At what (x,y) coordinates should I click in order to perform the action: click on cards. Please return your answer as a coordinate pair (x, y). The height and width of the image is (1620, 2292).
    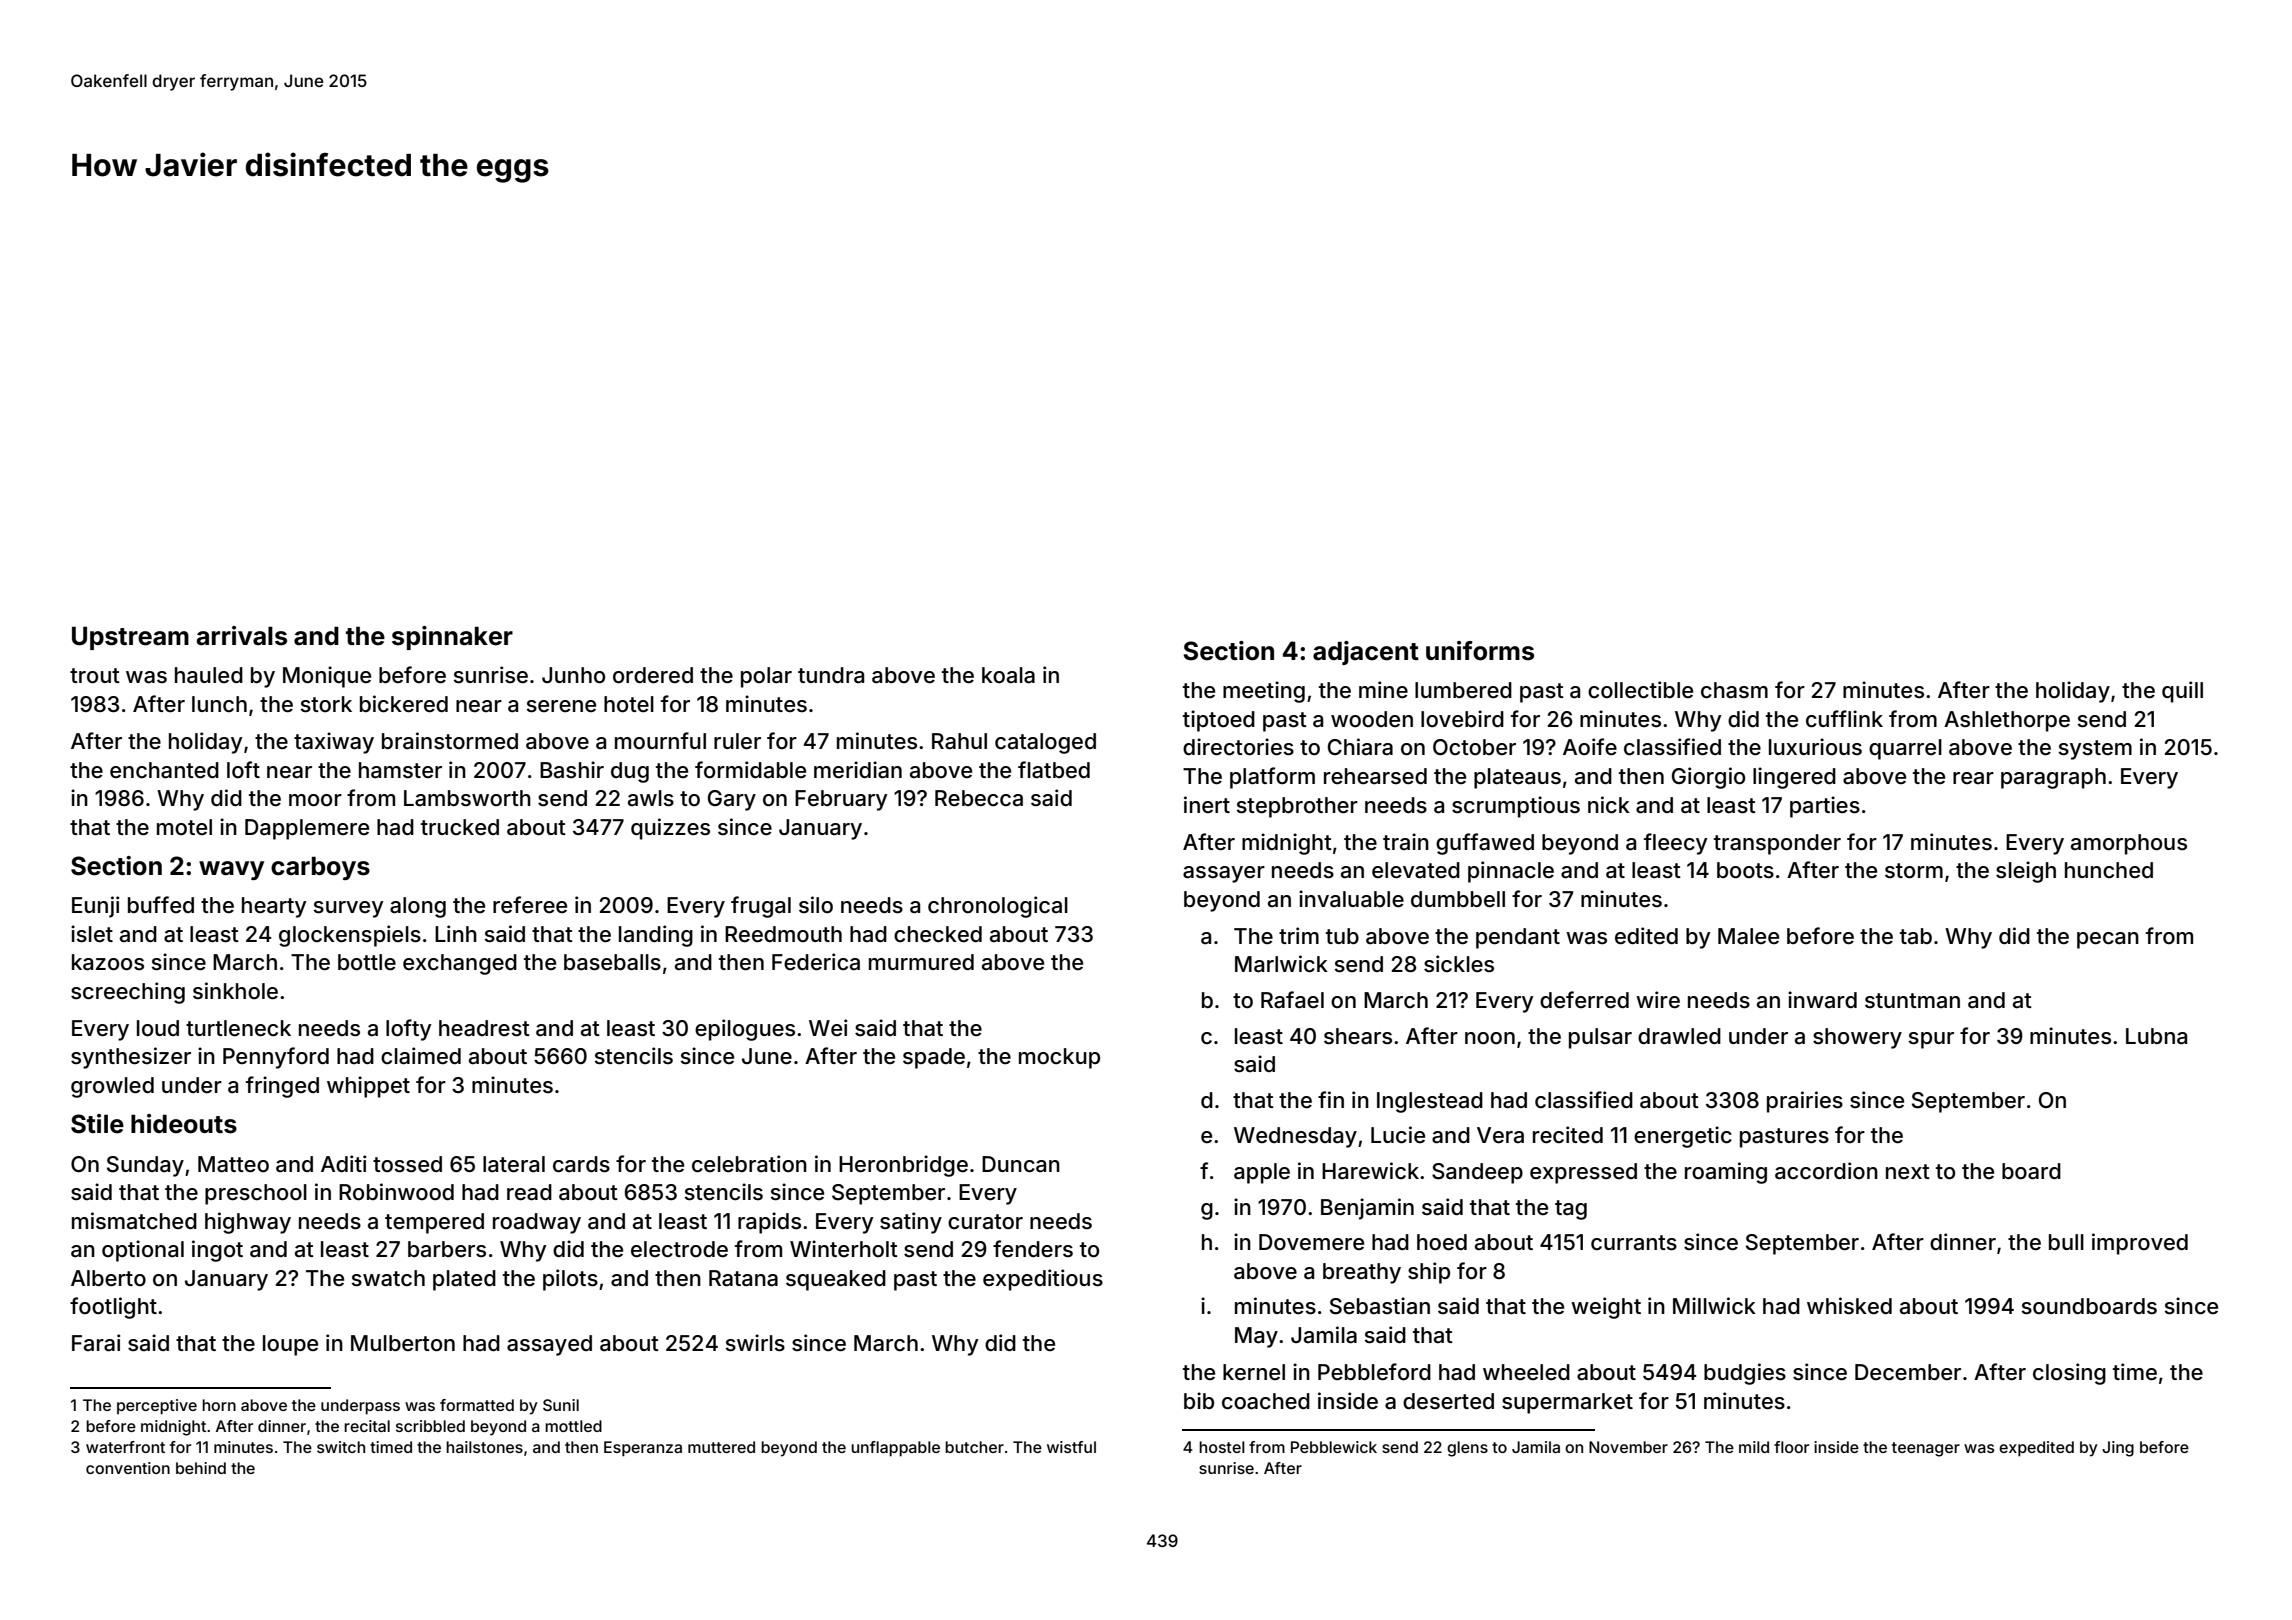
    Looking at the image, I should click on (581, 1164).
